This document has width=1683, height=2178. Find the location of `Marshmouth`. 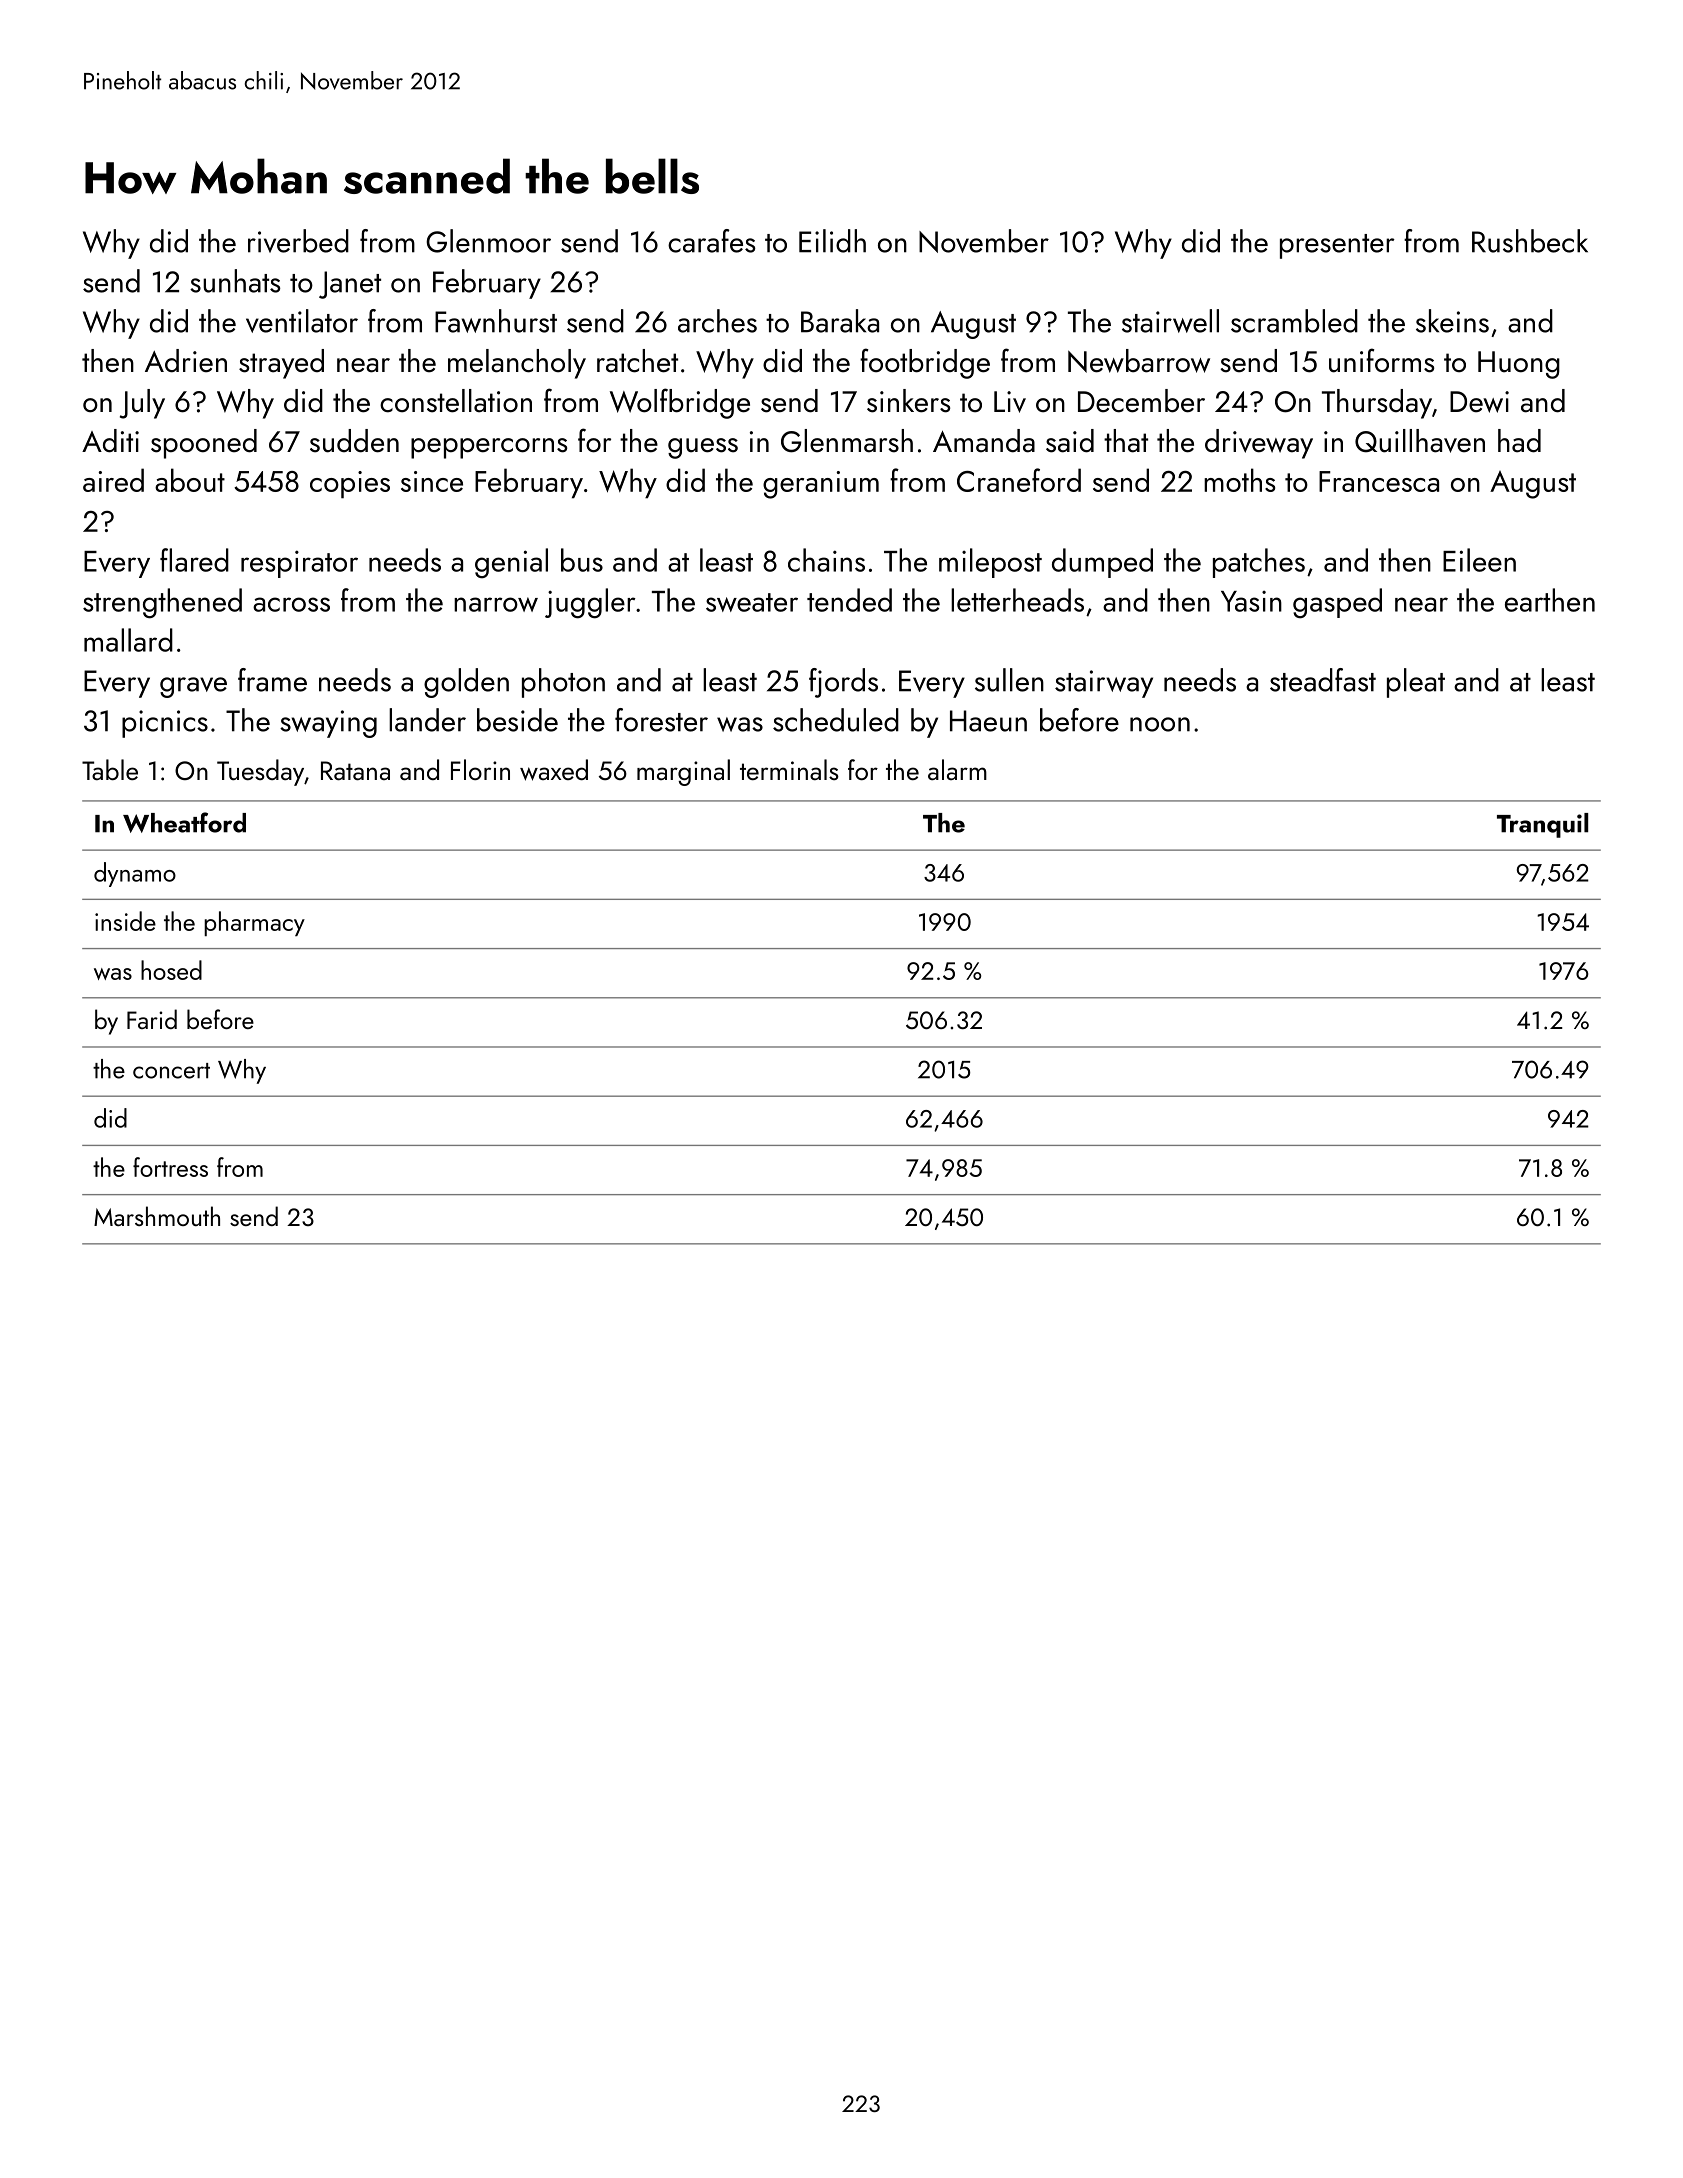

Marshmouth is located at coordinates (157, 1216).
